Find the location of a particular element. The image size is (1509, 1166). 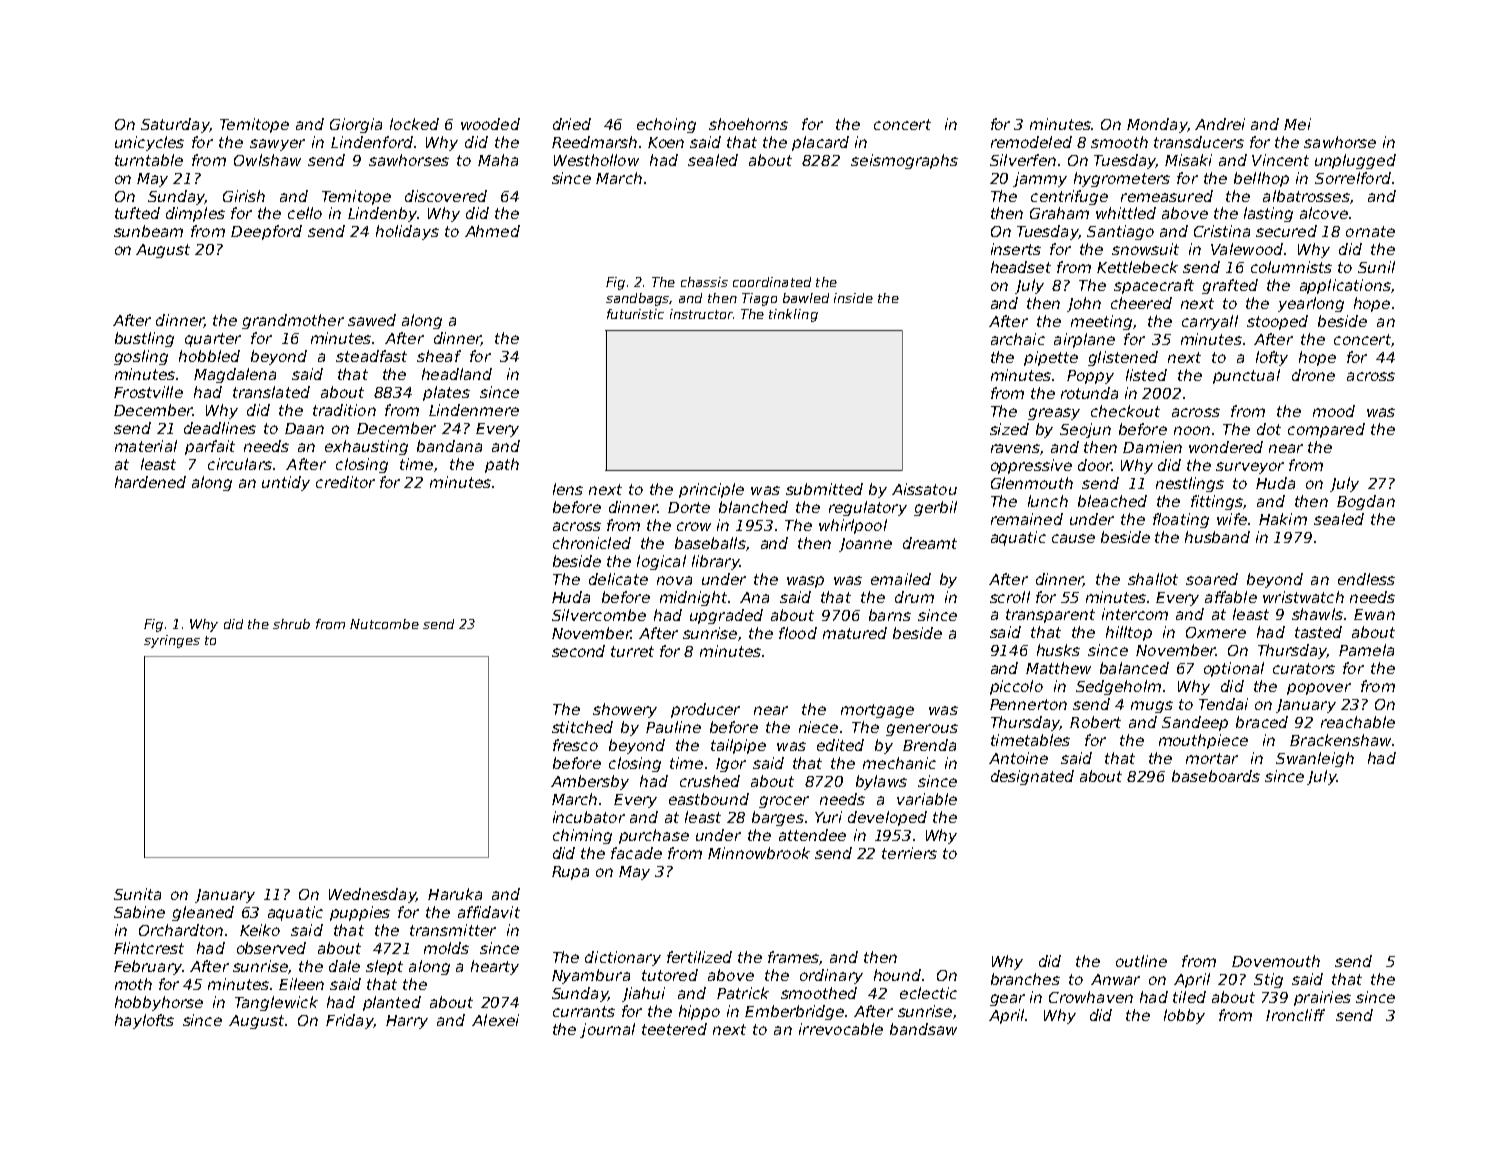

flood is located at coordinates (798, 633).
